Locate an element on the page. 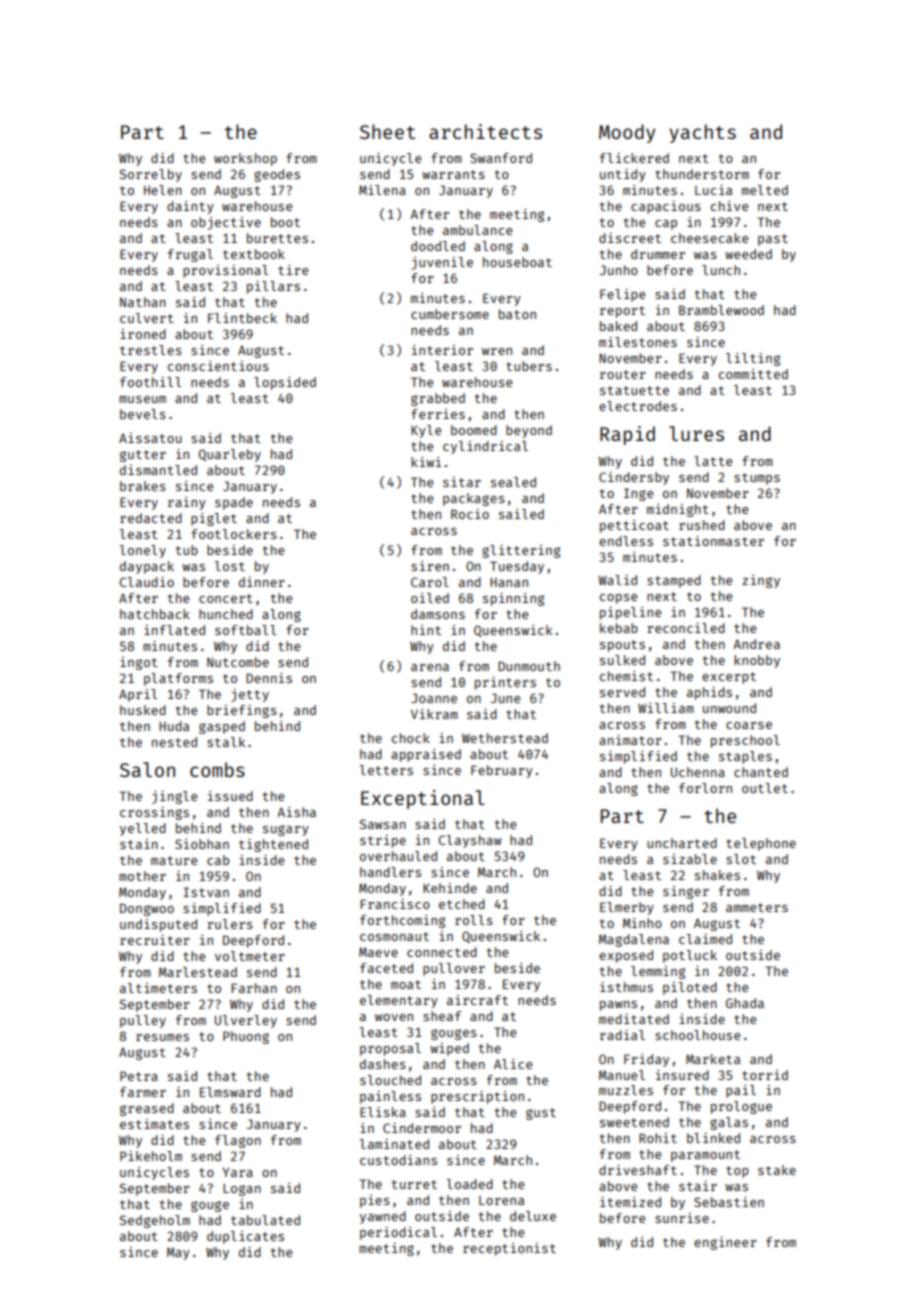  cab is located at coordinates (218, 860).
